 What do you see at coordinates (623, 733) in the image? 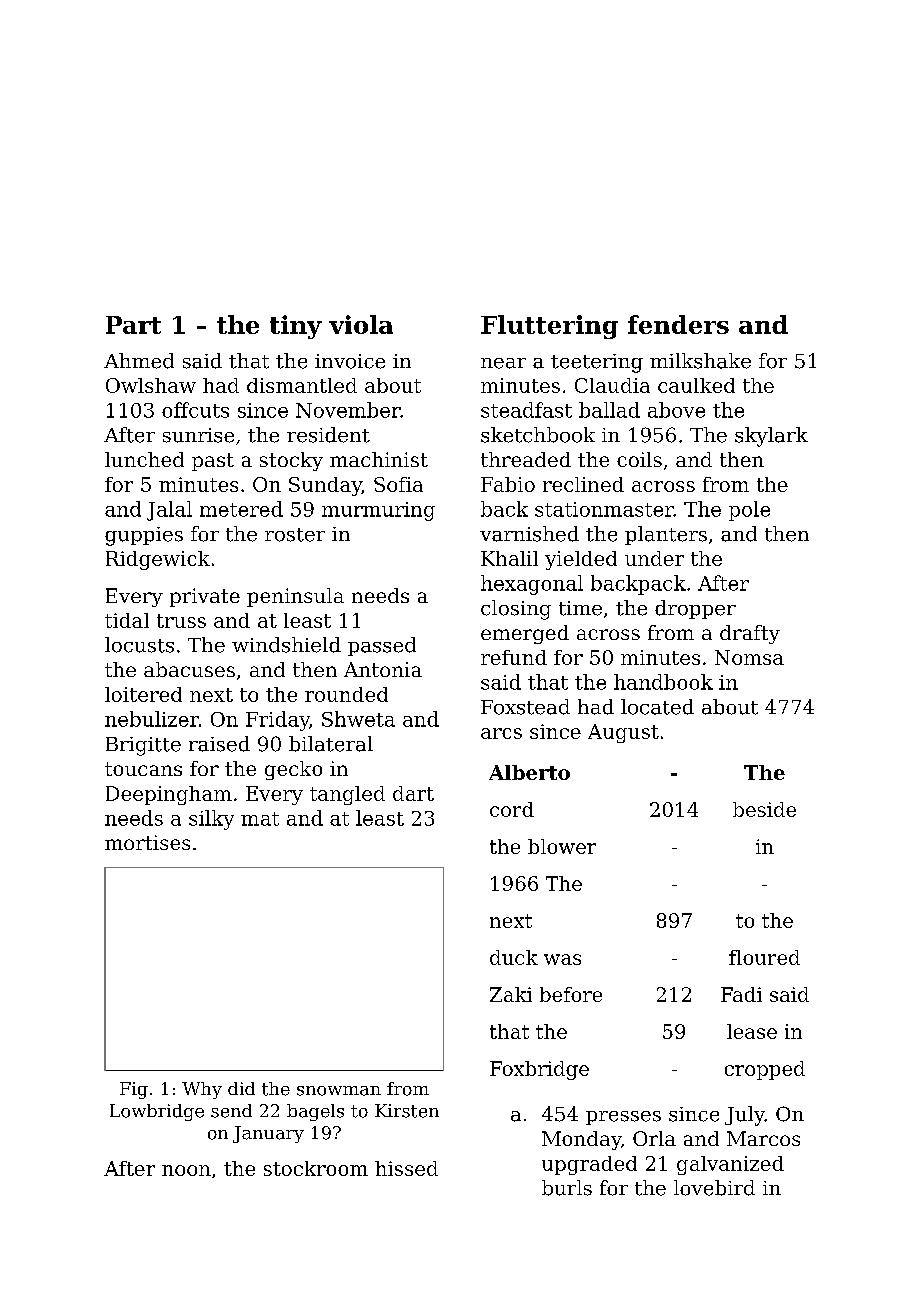
I see `August` at bounding box center [623, 733].
